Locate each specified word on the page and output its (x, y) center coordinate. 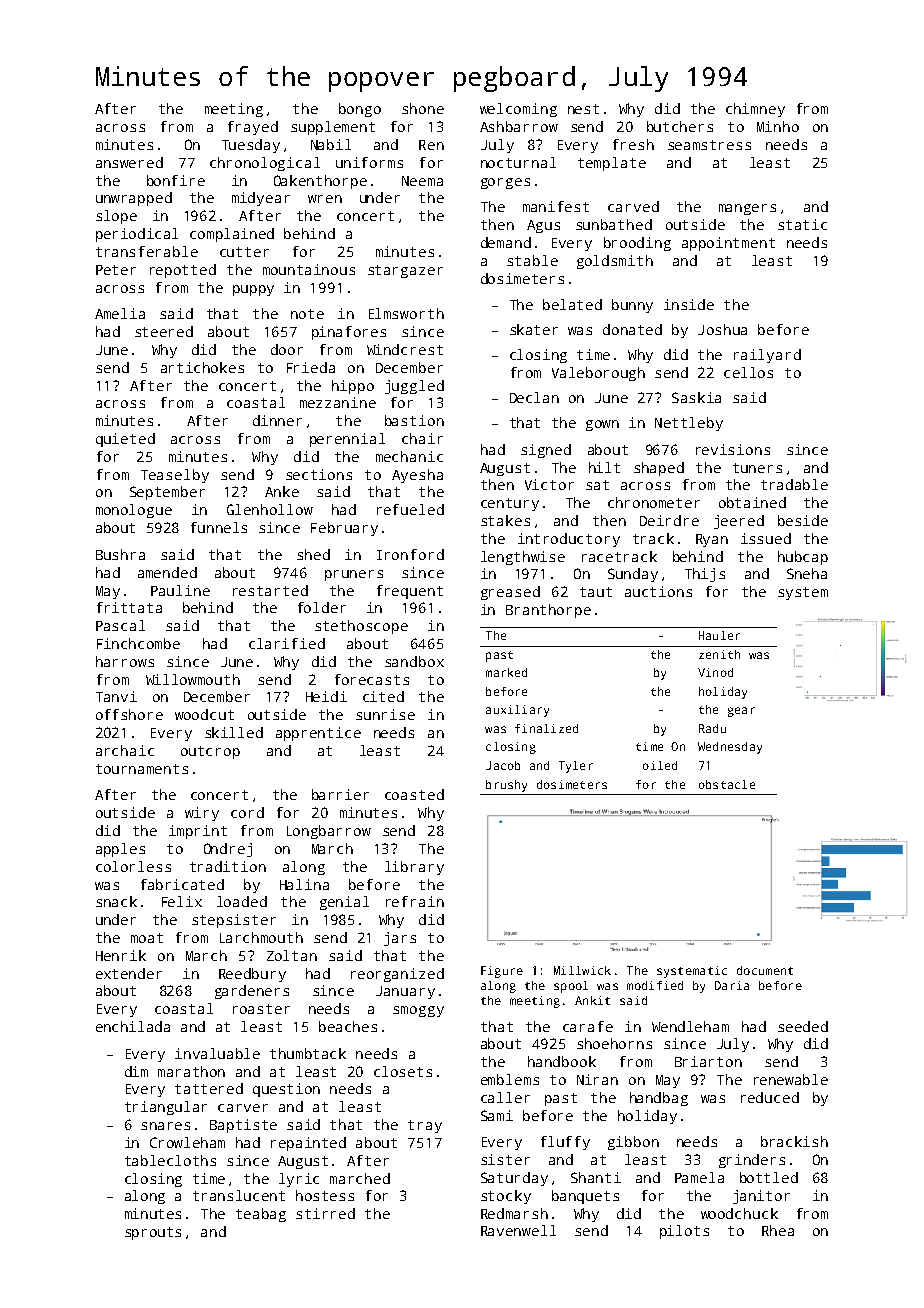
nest (583, 109)
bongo (360, 110)
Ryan (712, 540)
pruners (354, 575)
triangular (166, 1108)
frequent (410, 592)
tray (425, 1126)
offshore (129, 714)
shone (423, 108)
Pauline (180, 590)
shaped (659, 469)
